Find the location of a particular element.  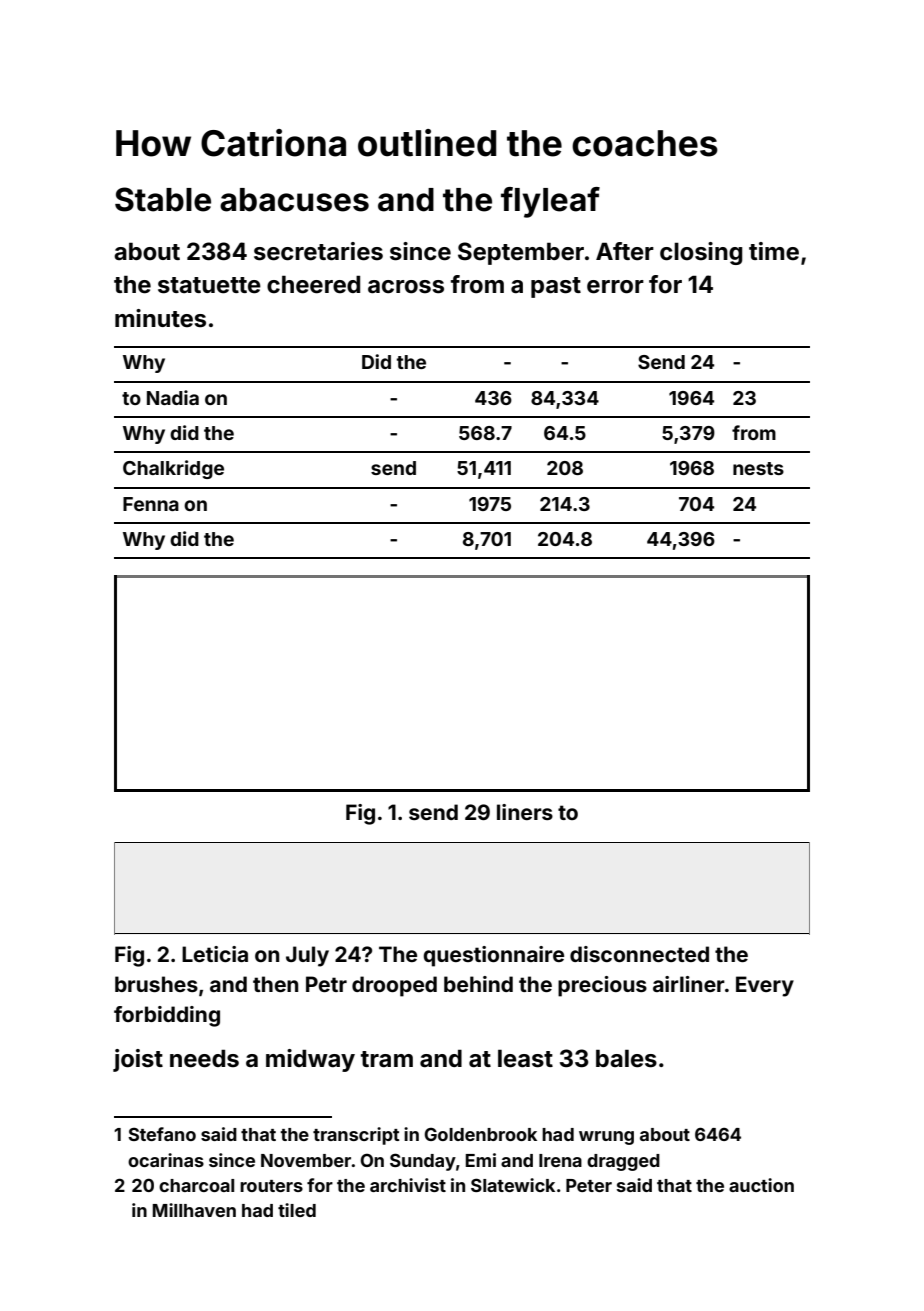

Fenna is located at coordinates (151, 504).
